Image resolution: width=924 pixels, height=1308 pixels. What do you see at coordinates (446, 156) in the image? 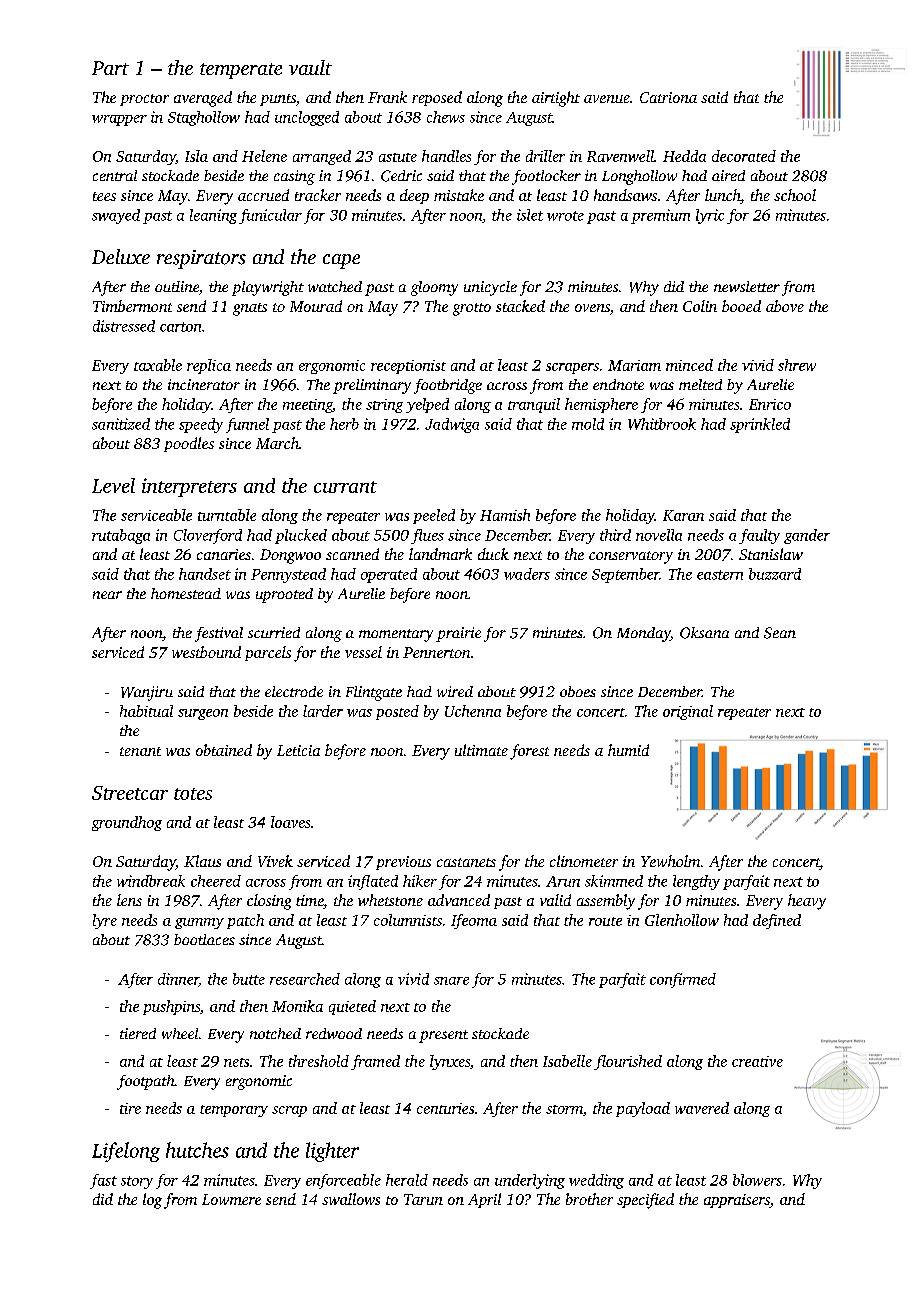
I see `handles` at bounding box center [446, 156].
